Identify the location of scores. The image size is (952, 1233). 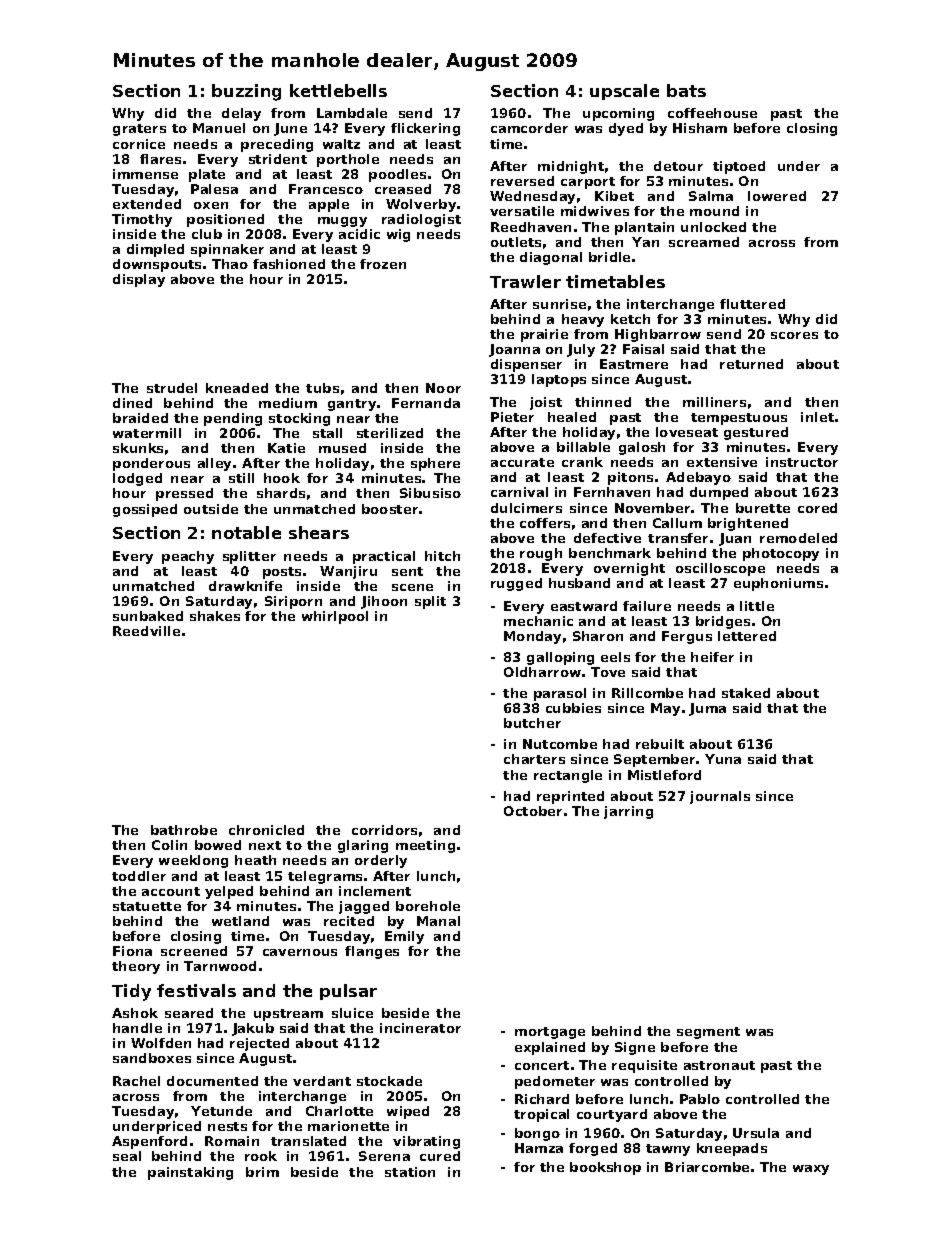
(794, 335).
